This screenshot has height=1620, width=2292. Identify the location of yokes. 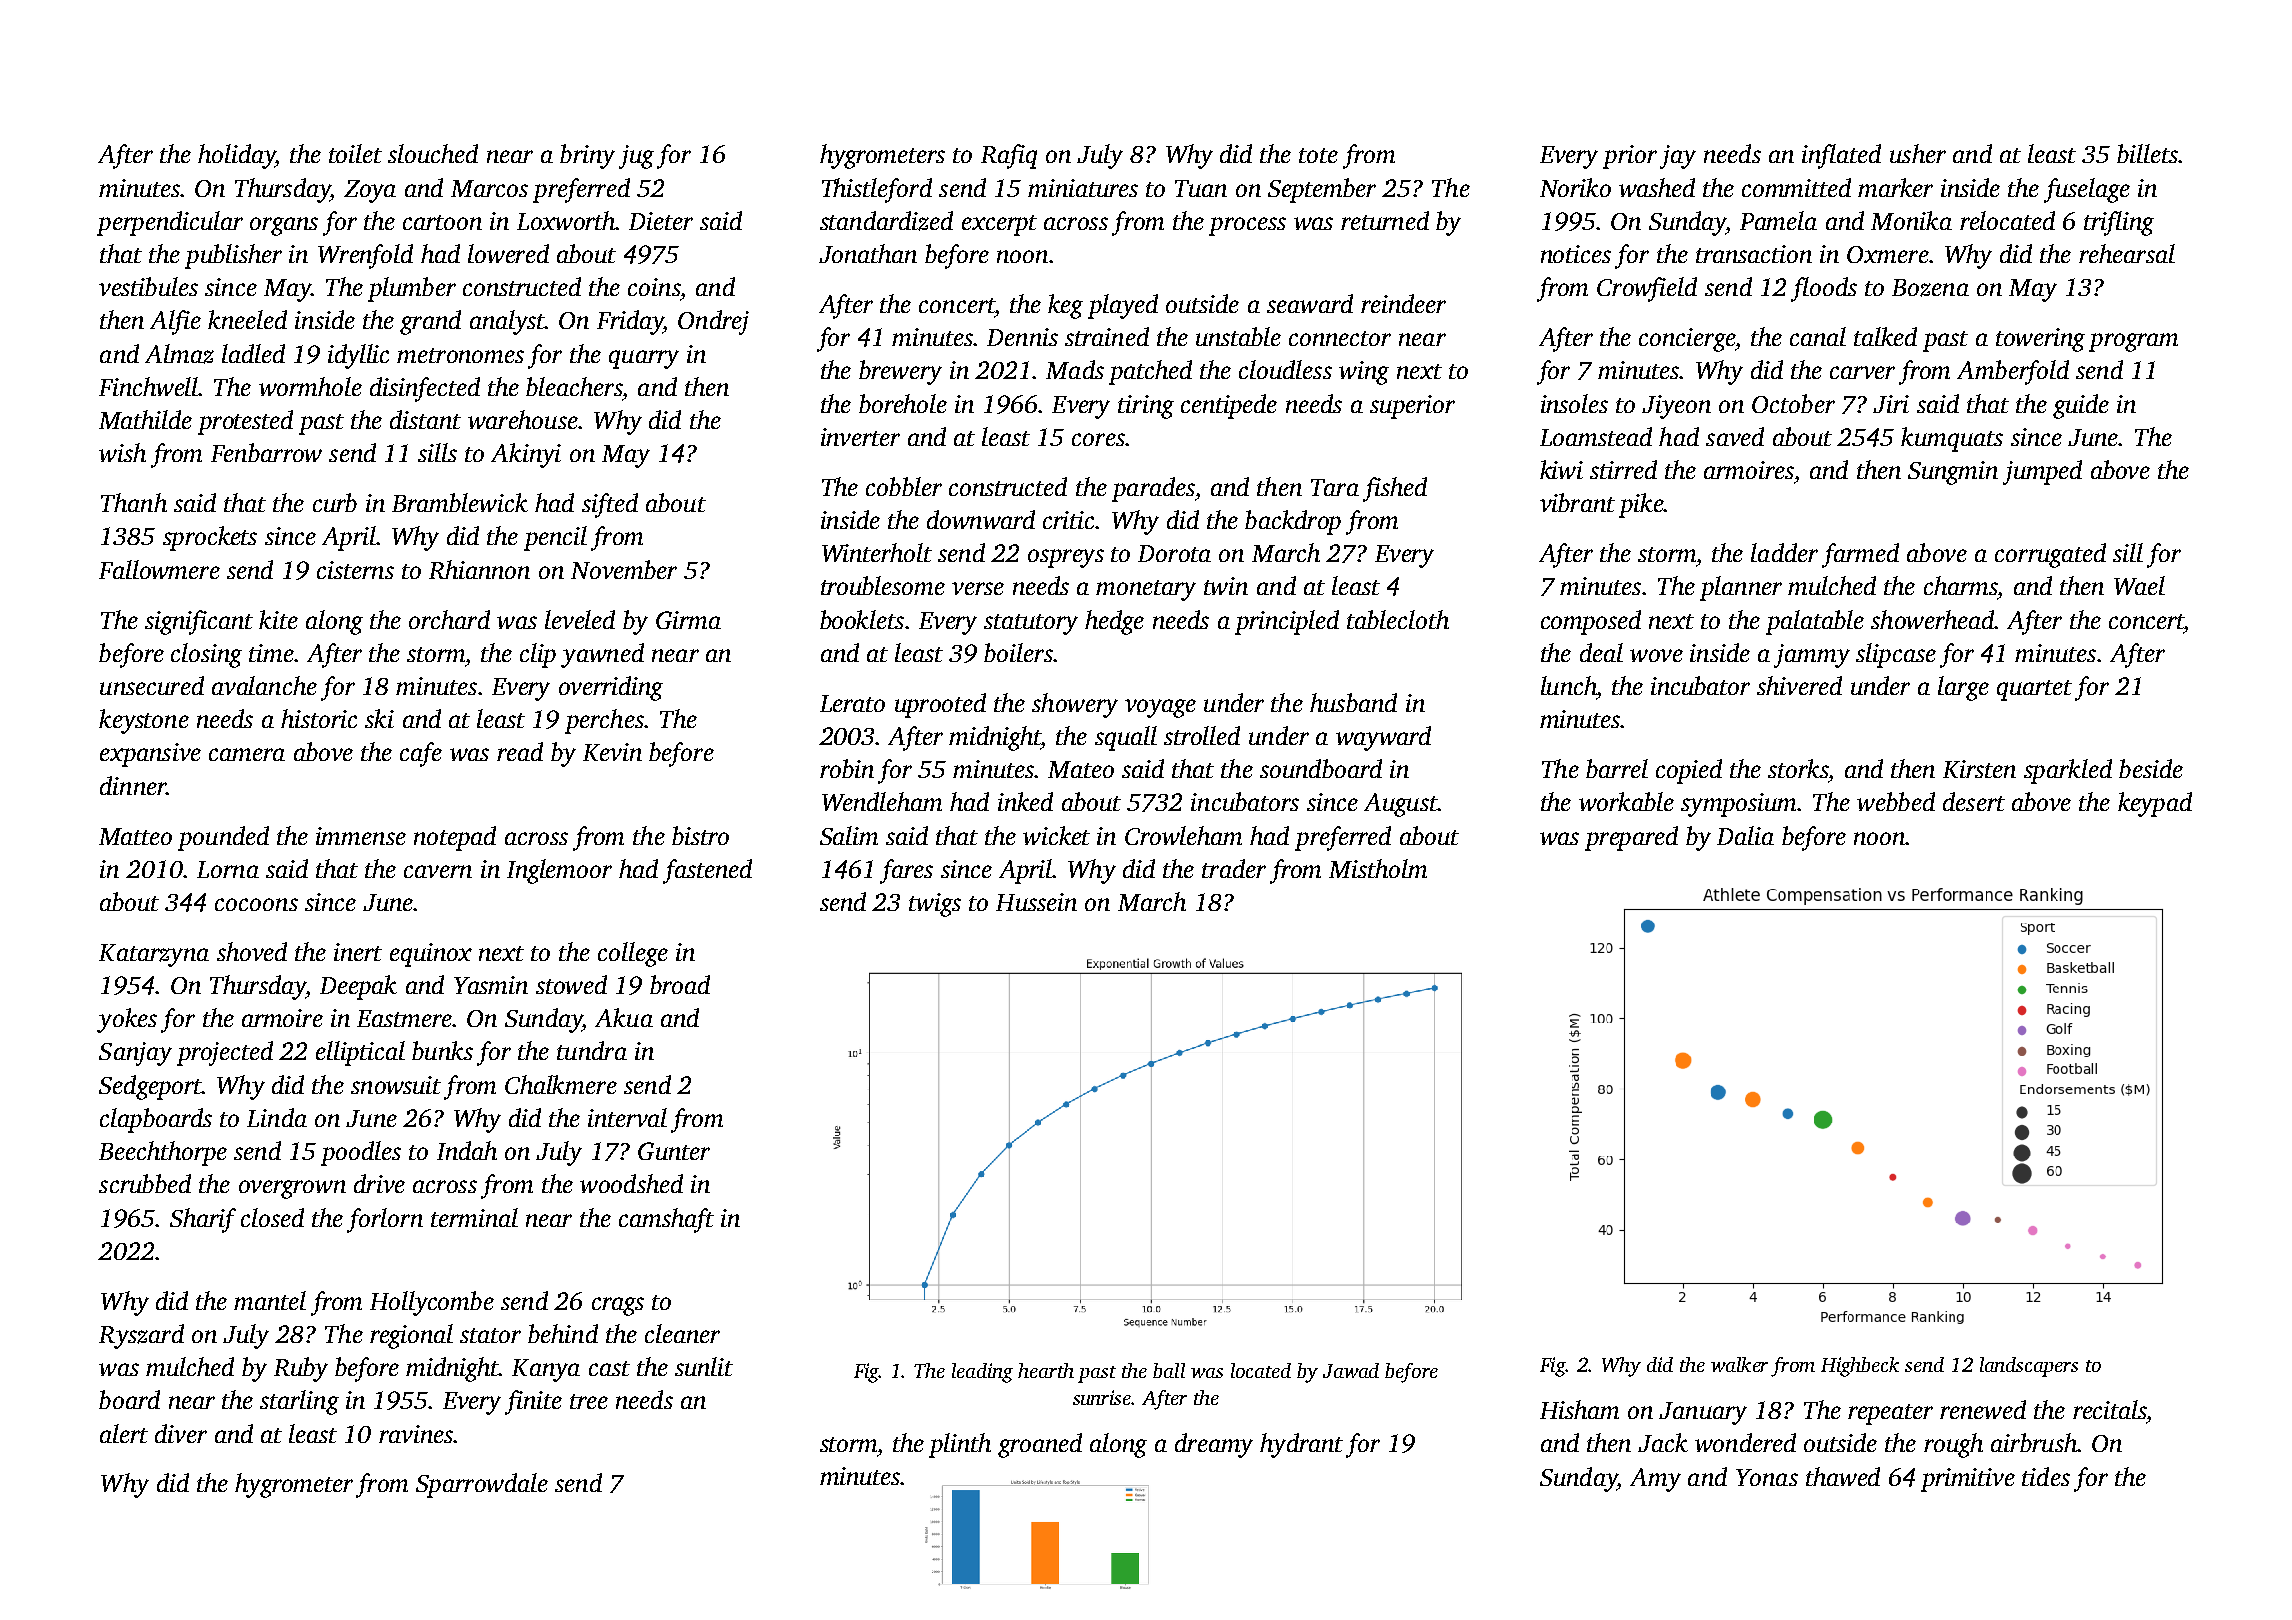
(127, 1020).
